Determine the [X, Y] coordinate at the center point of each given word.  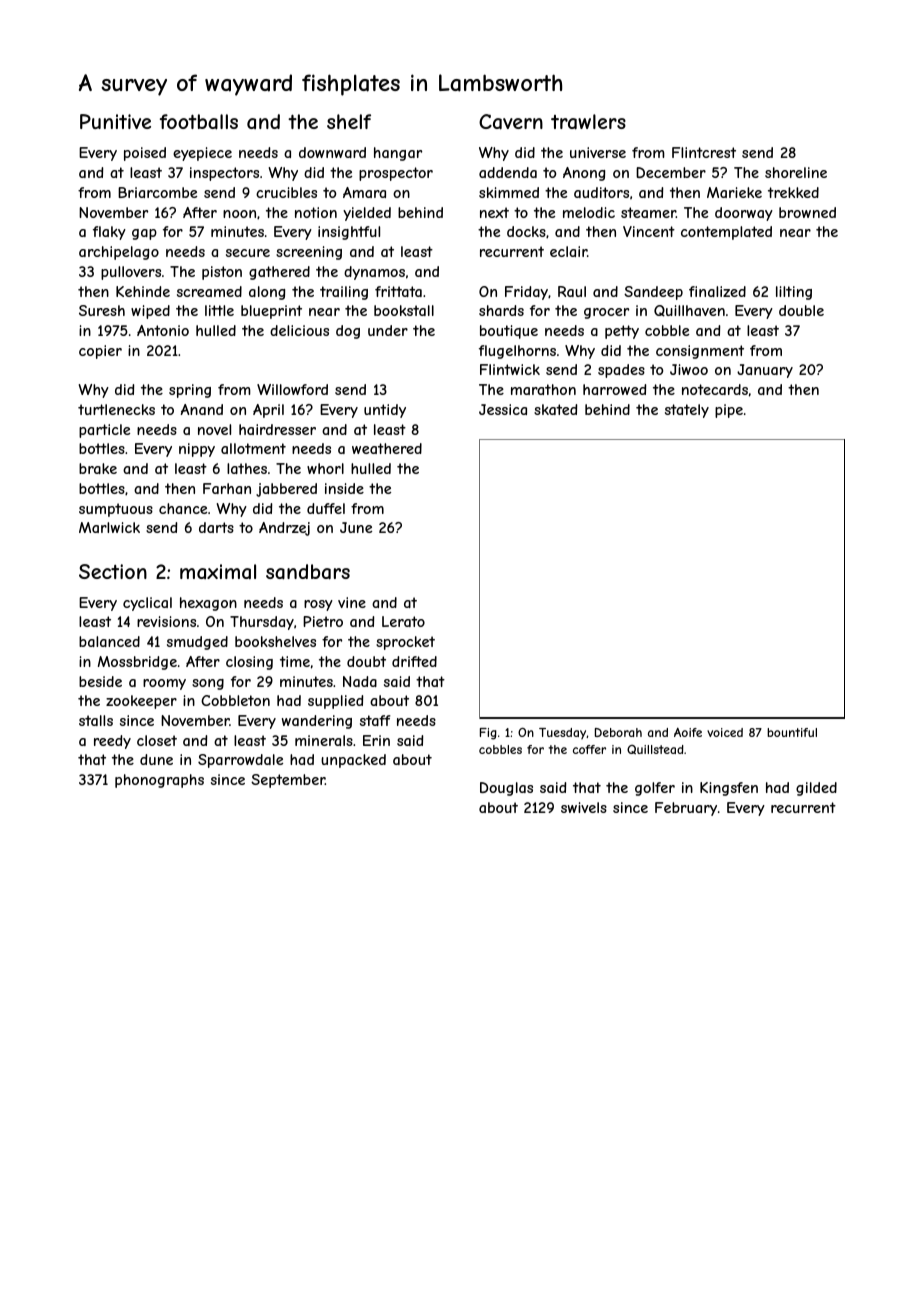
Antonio [163, 330]
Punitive [115, 121]
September [288, 781]
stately [687, 411]
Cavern [511, 122]
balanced [109, 641]
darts [216, 527]
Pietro [323, 621]
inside [344, 488]
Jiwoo [689, 369]
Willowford [292, 389]
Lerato [403, 621]
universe [598, 152]
